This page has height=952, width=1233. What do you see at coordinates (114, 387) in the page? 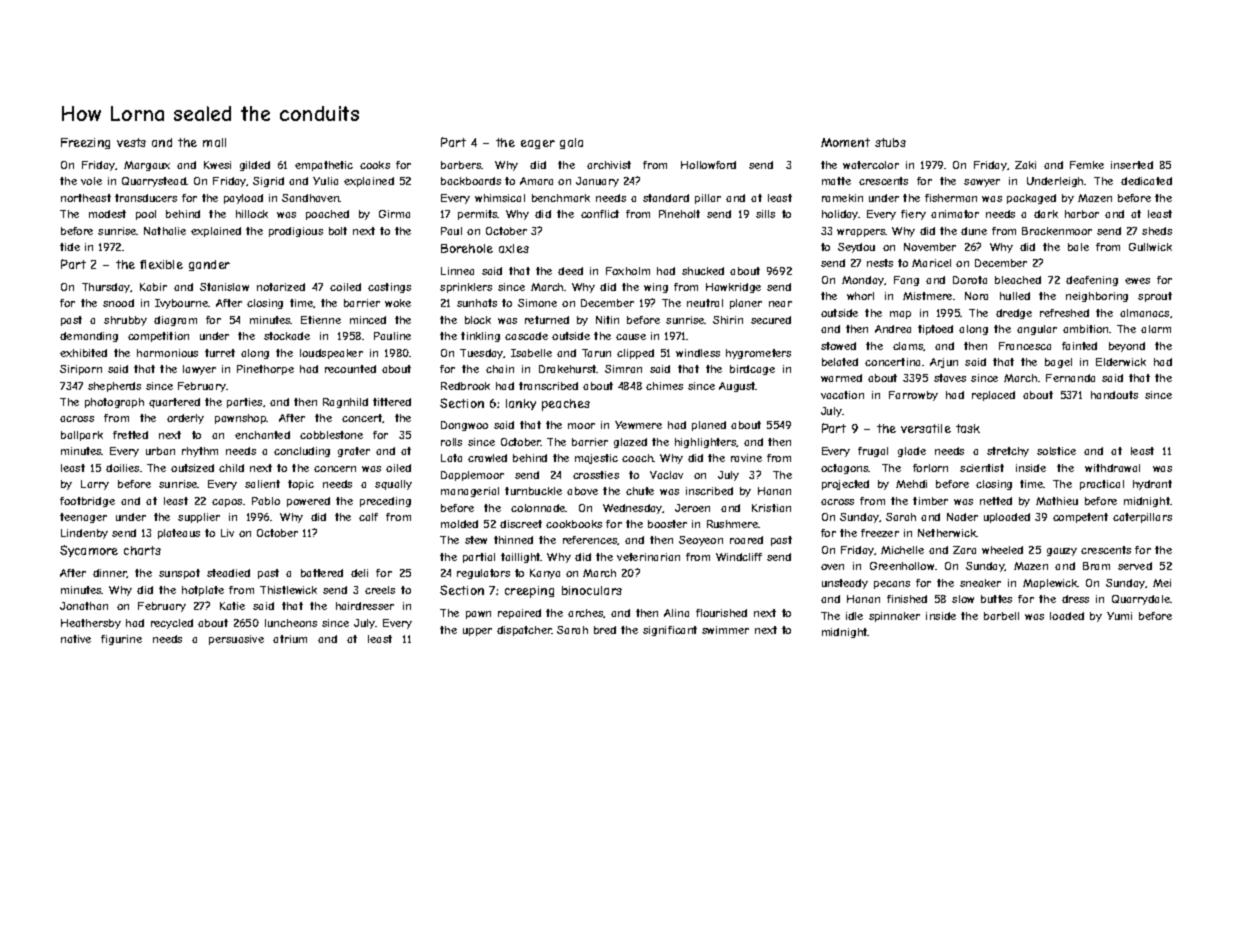
I see `shepherds` at bounding box center [114, 387].
